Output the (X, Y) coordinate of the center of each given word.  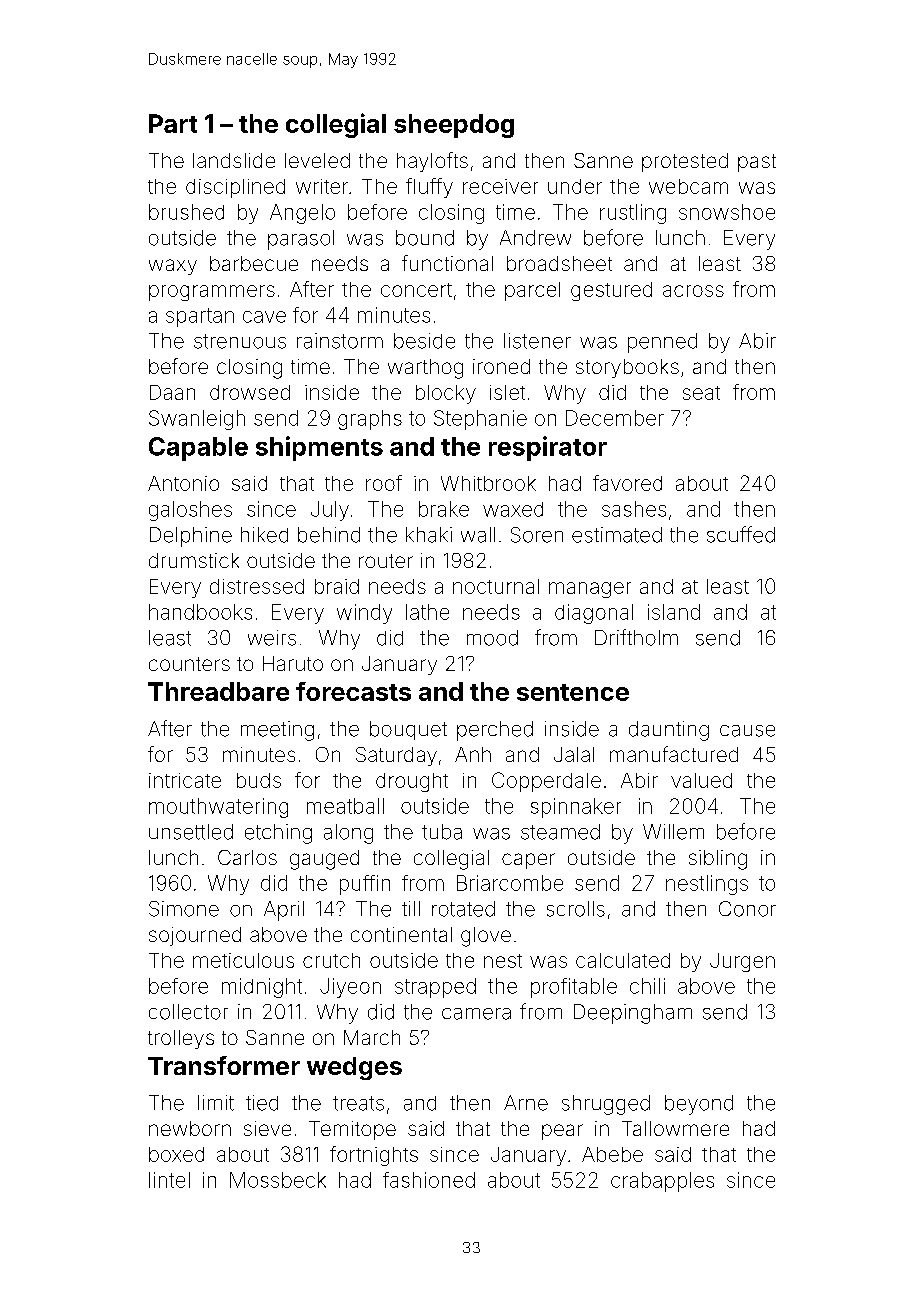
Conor (747, 909)
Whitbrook (488, 483)
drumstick (194, 560)
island (674, 612)
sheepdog (454, 126)
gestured (611, 291)
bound (425, 238)
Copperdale (546, 782)
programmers (212, 293)
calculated (623, 960)
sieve (267, 1128)
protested (685, 162)
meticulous (243, 960)
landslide (234, 160)
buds (259, 780)
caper (528, 861)
